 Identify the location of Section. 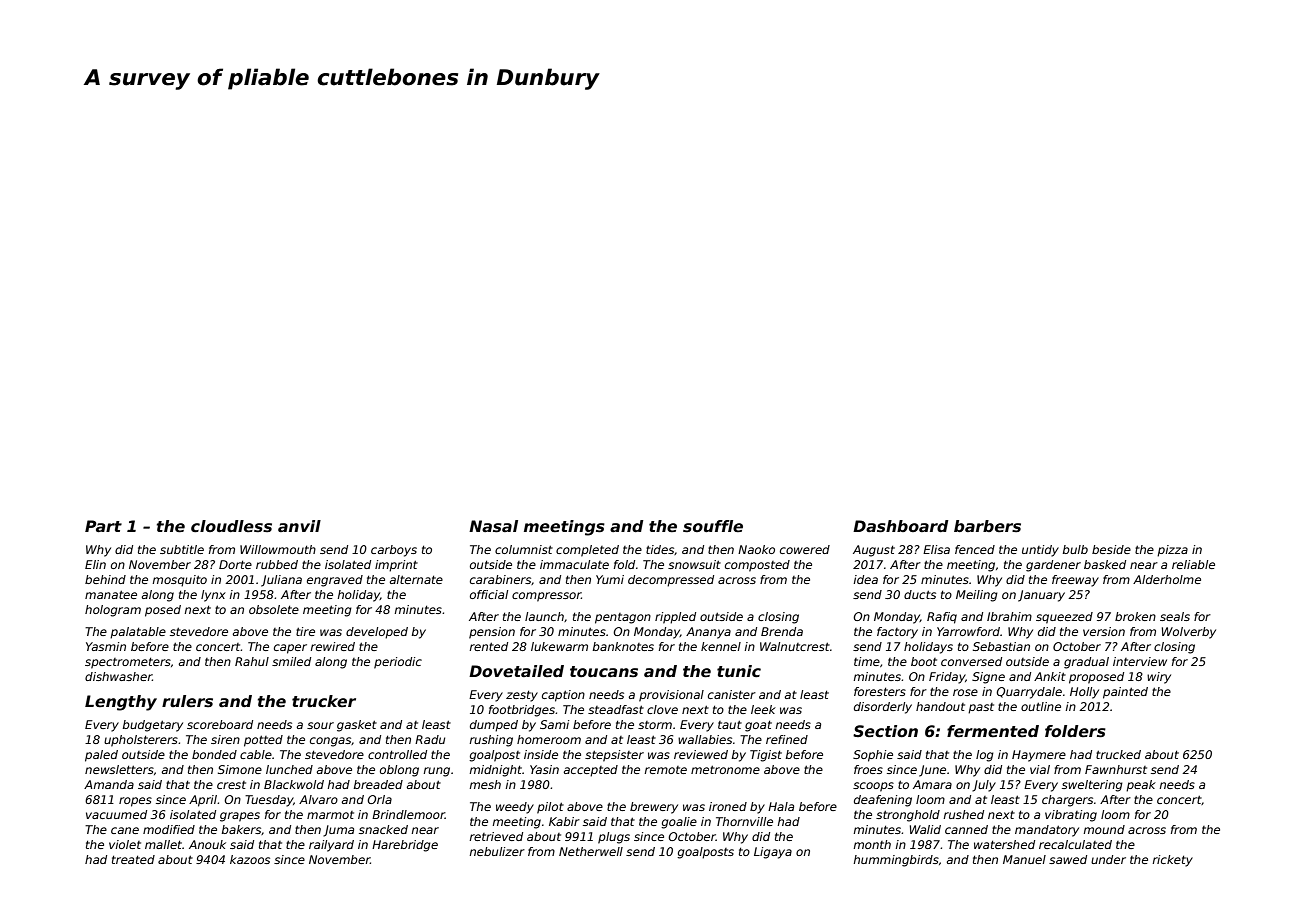
(885, 731).
